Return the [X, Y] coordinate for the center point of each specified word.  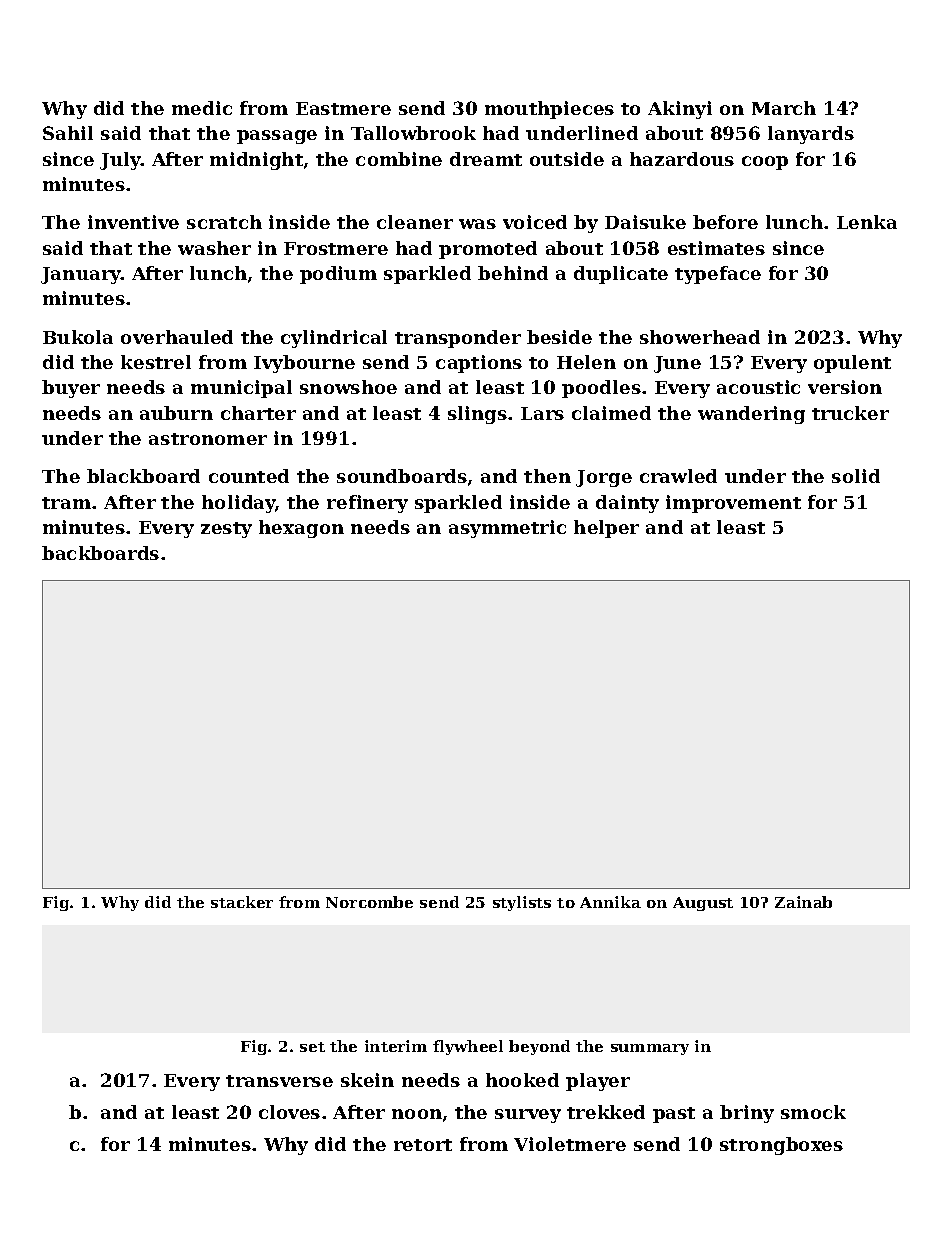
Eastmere [343, 108]
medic [202, 108]
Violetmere [570, 1144]
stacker [242, 902]
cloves [289, 1112]
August [703, 904]
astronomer [208, 439]
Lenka [867, 222]
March [784, 108]
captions [479, 364]
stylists [522, 903]
